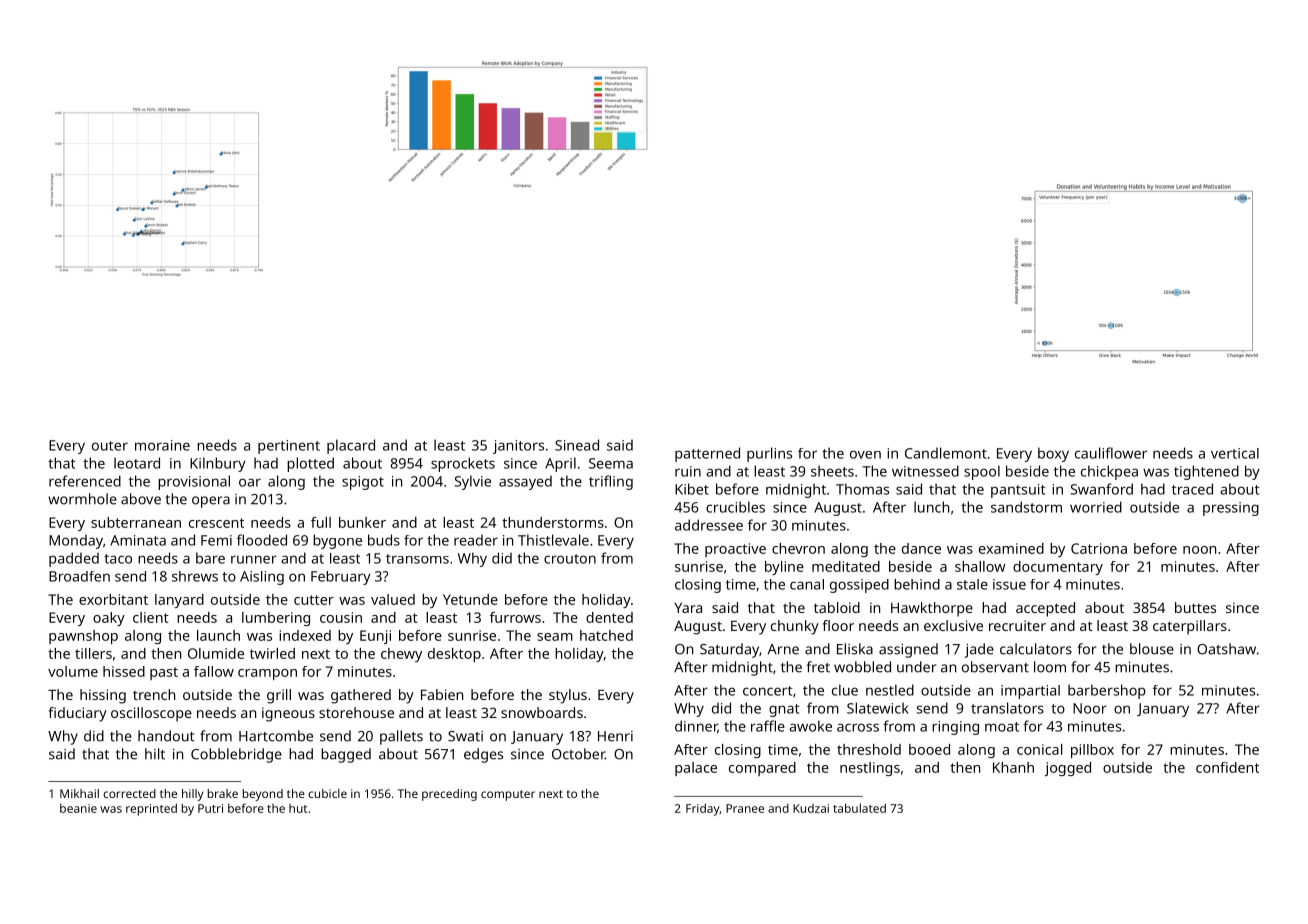 The height and width of the image is (924, 1308). What do you see at coordinates (838, 625) in the image?
I see `floor` at bounding box center [838, 625].
